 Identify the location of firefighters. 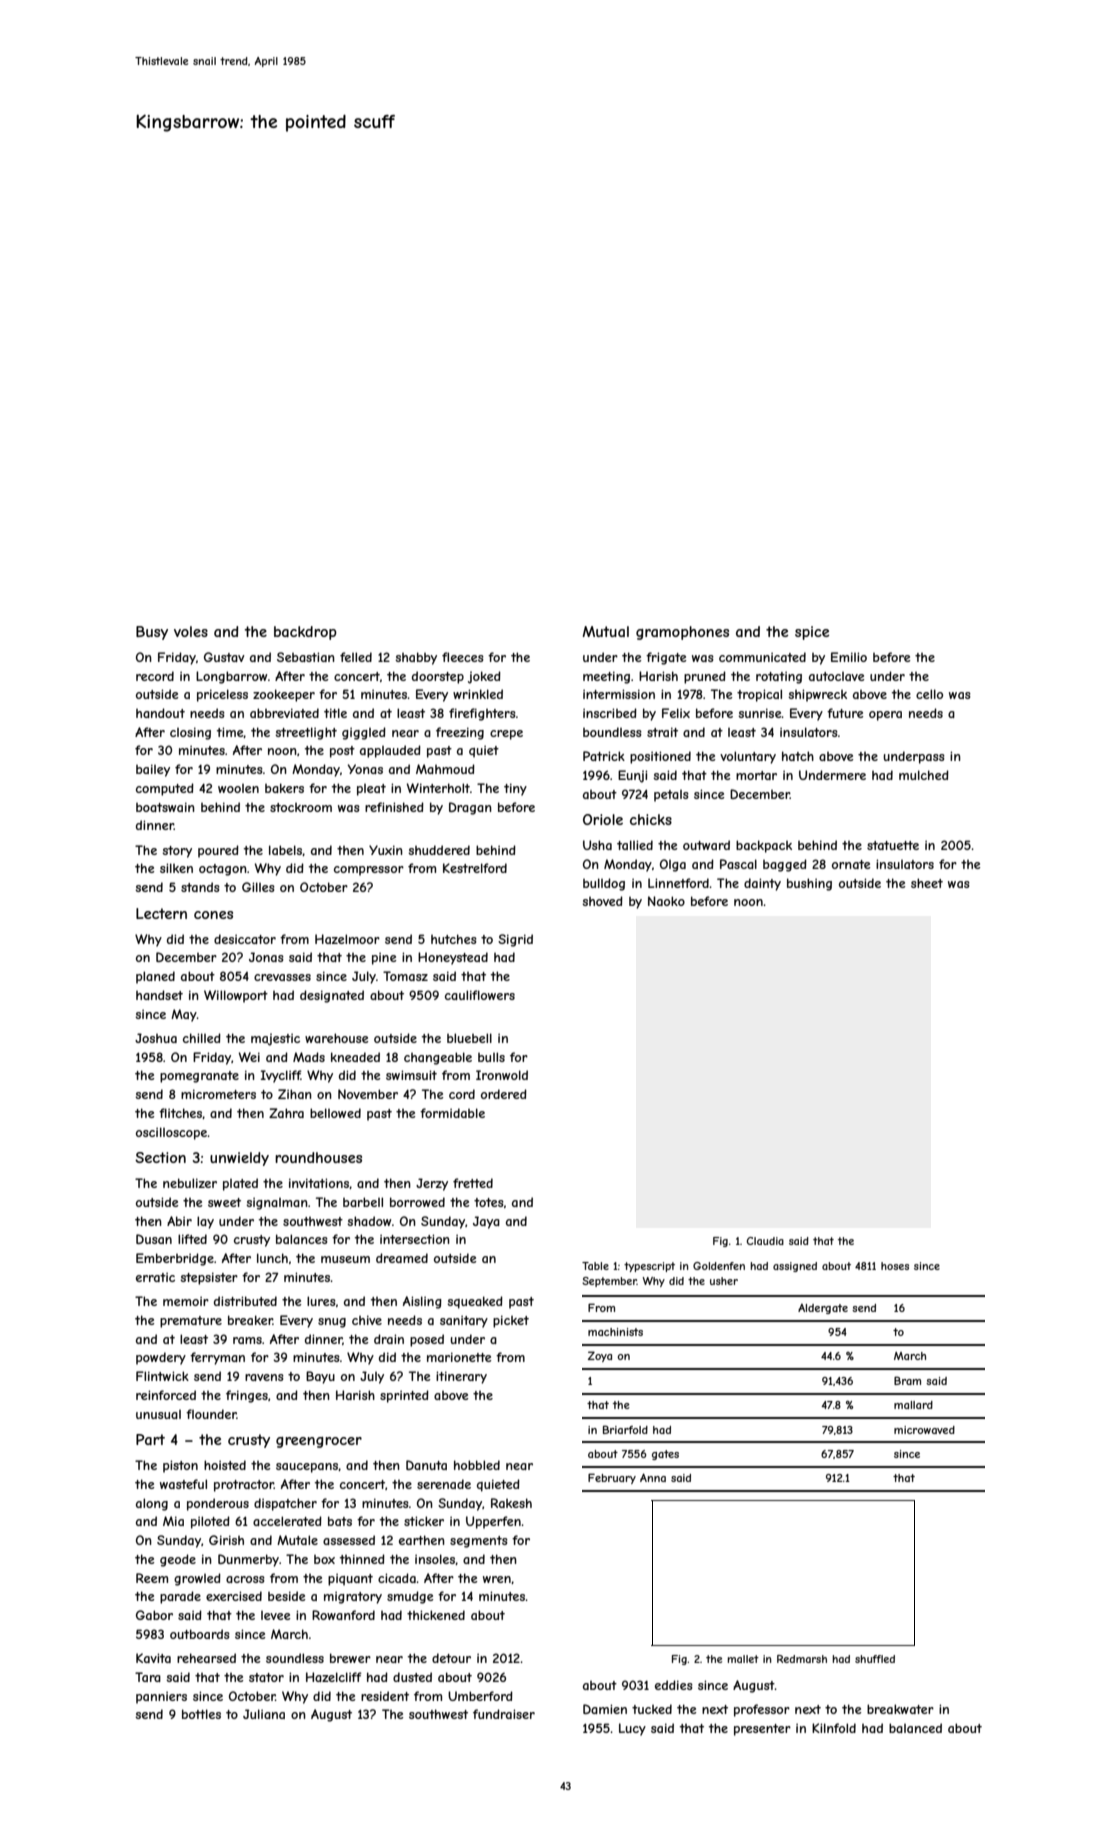
(482, 714).
